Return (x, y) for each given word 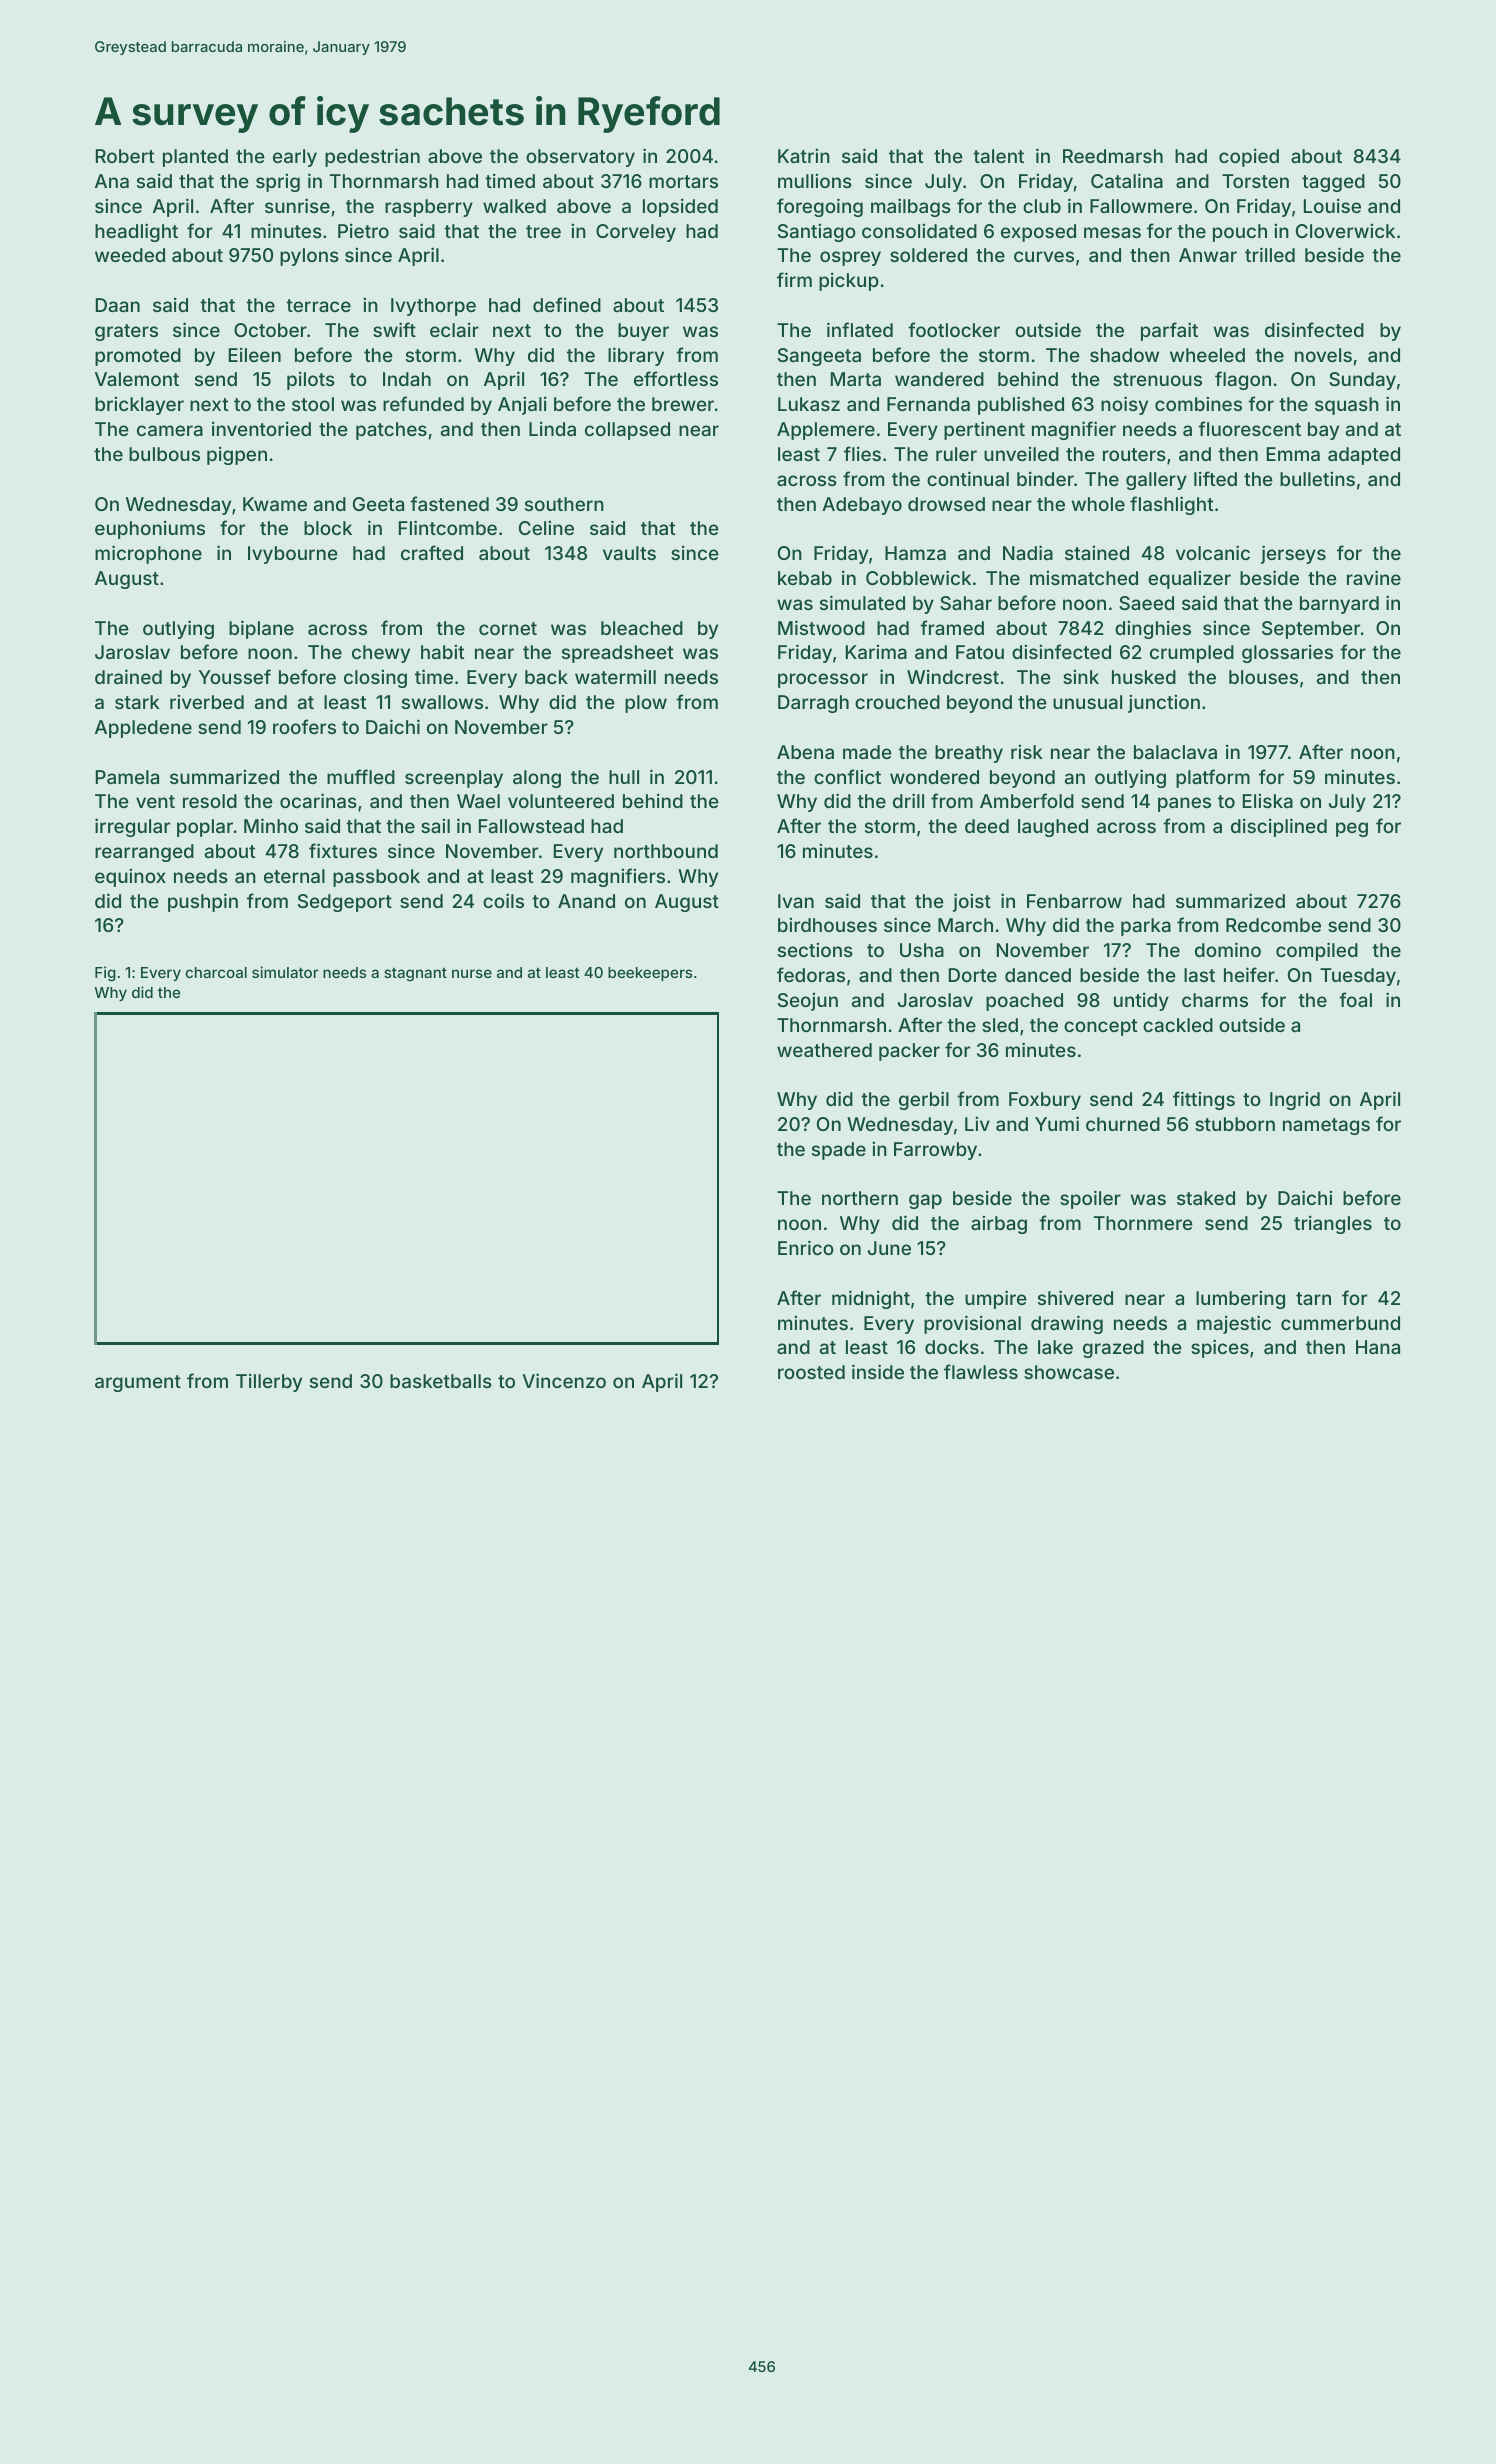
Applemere (826, 431)
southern (564, 504)
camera (170, 430)
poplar (205, 828)
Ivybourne (293, 555)
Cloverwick (1345, 231)
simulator (285, 972)
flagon (1243, 380)
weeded (130, 255)
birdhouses (827, 925)
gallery (1156, 481)
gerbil (924, 1100)
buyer (643, 332)
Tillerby (269, 1382)
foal (1355, 999)
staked (1206, 1198)
